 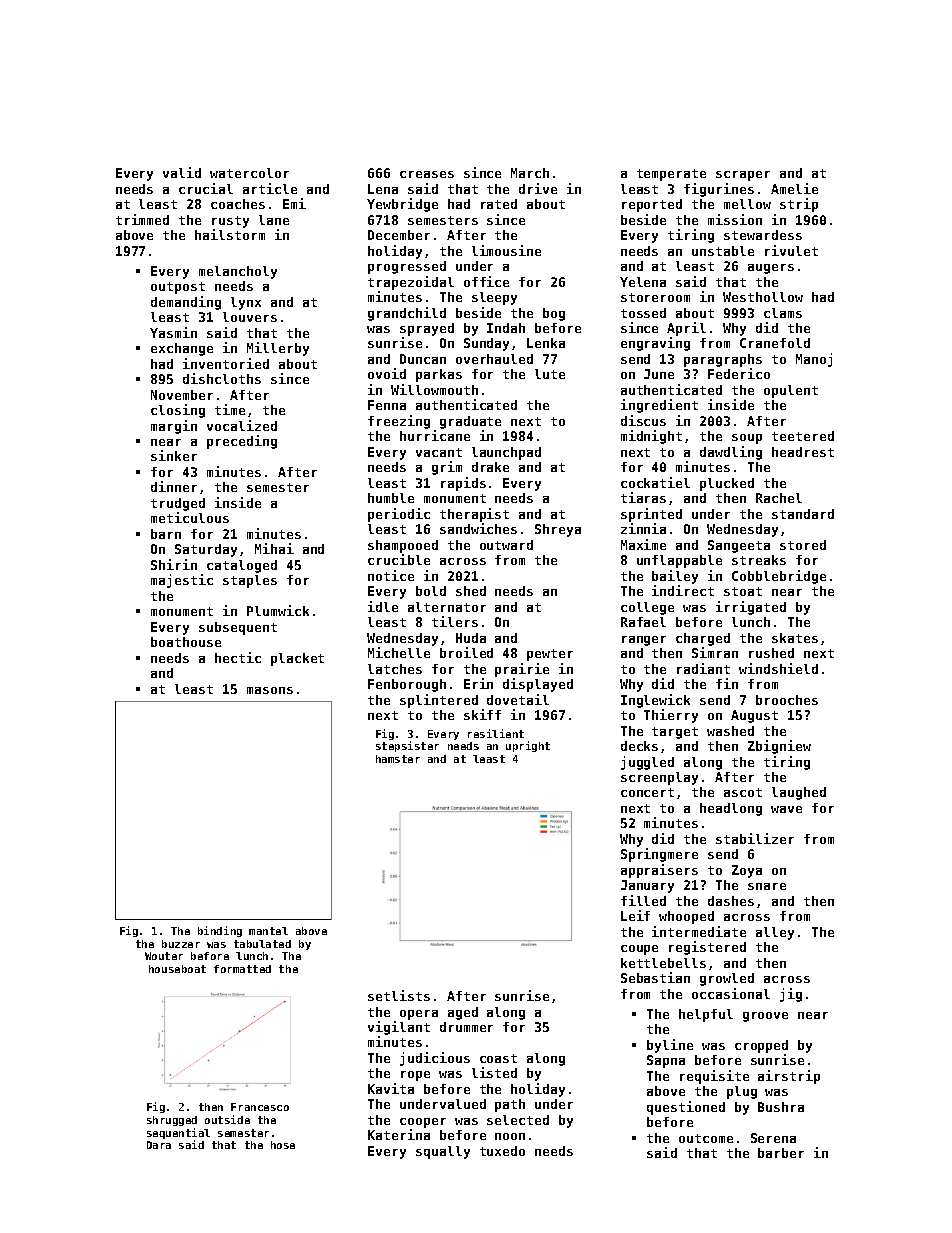 What do you see at coordinates (186, 642) in the page?
I see `boathouse` at bounding box center [186, 642].
